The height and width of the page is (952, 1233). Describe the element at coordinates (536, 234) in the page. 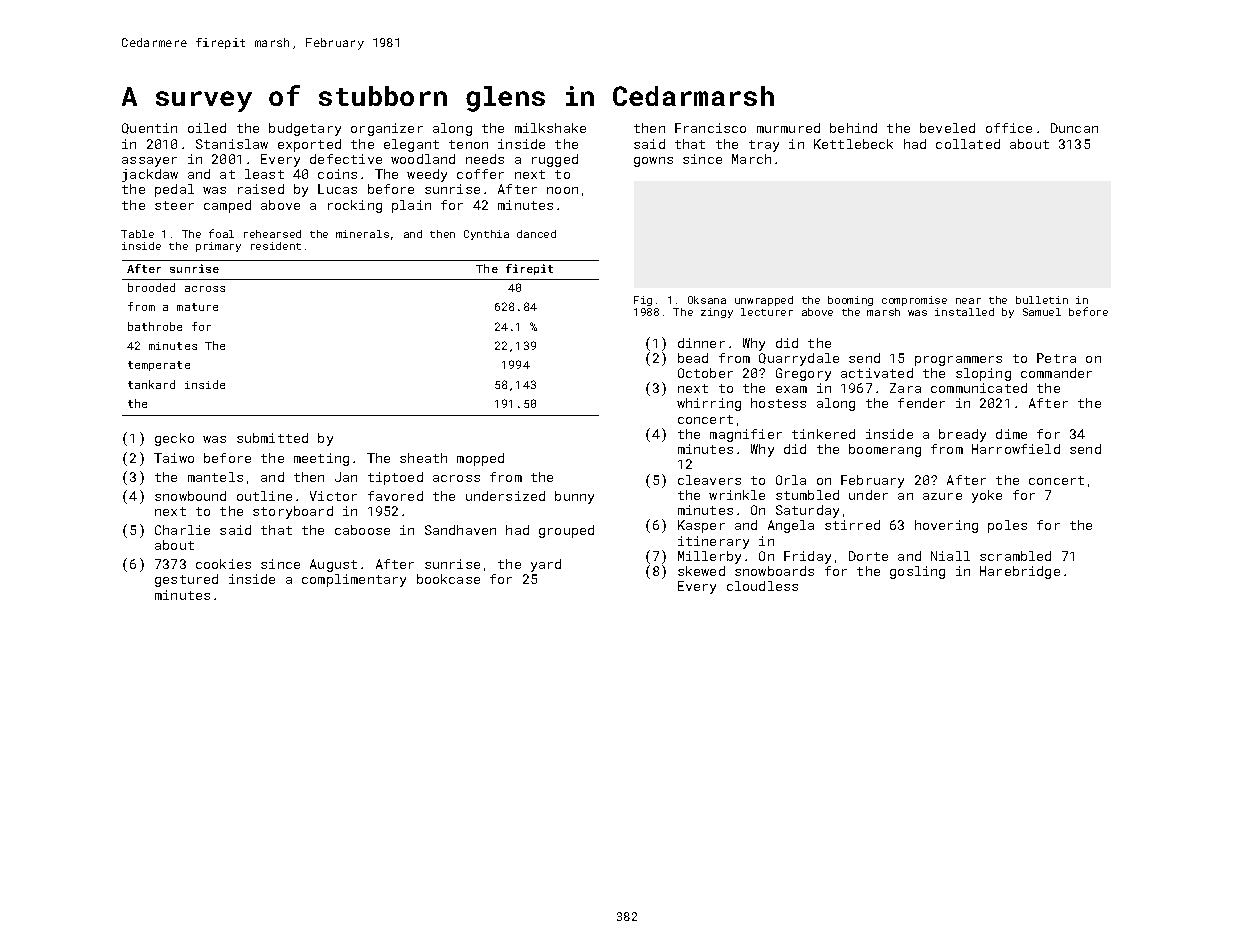

I see `danced` at that location.
